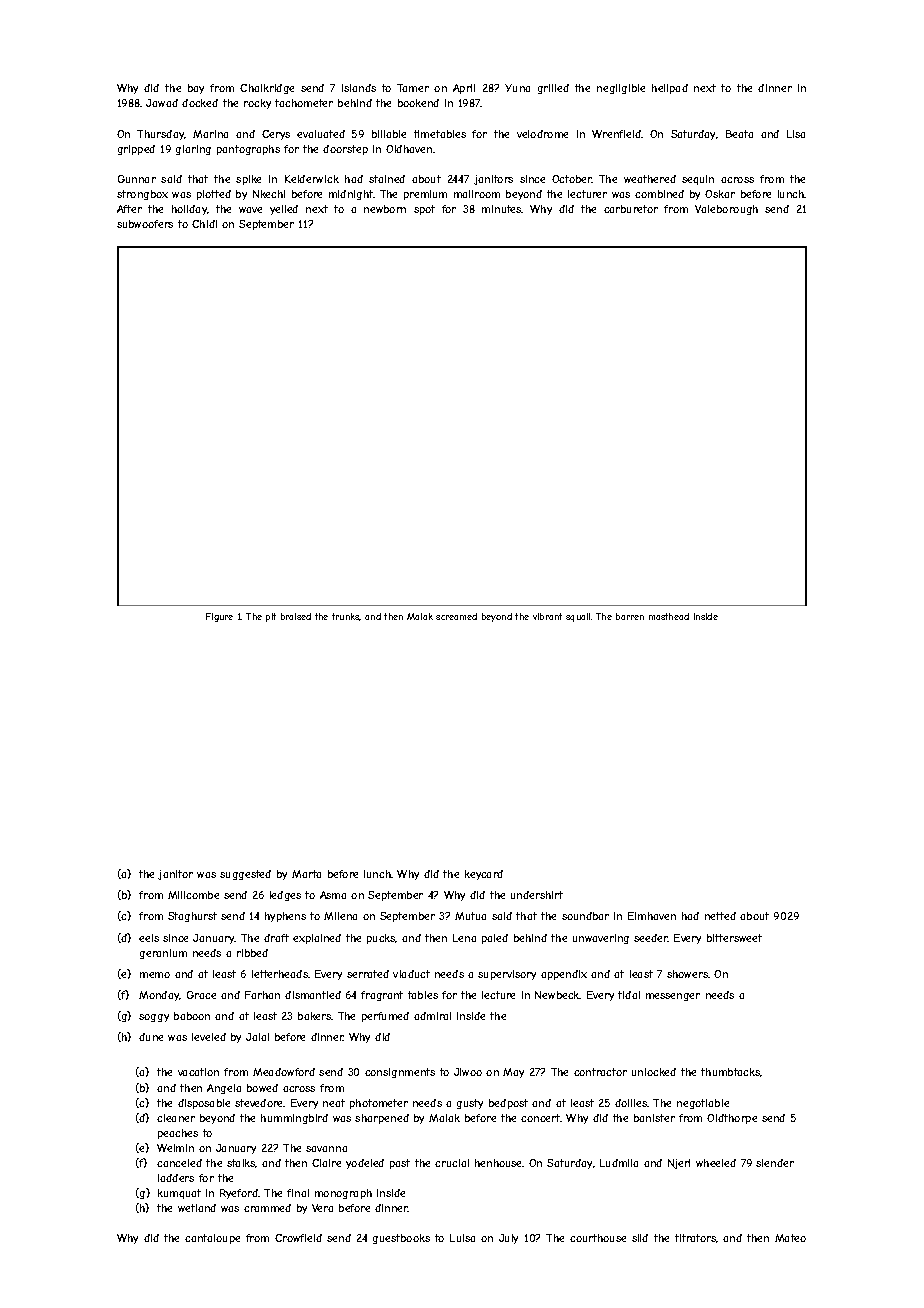 Image resolution: width=924 pixels, height=1308 pixels. I want to click on cantaloupe, so click(212, 1239).
